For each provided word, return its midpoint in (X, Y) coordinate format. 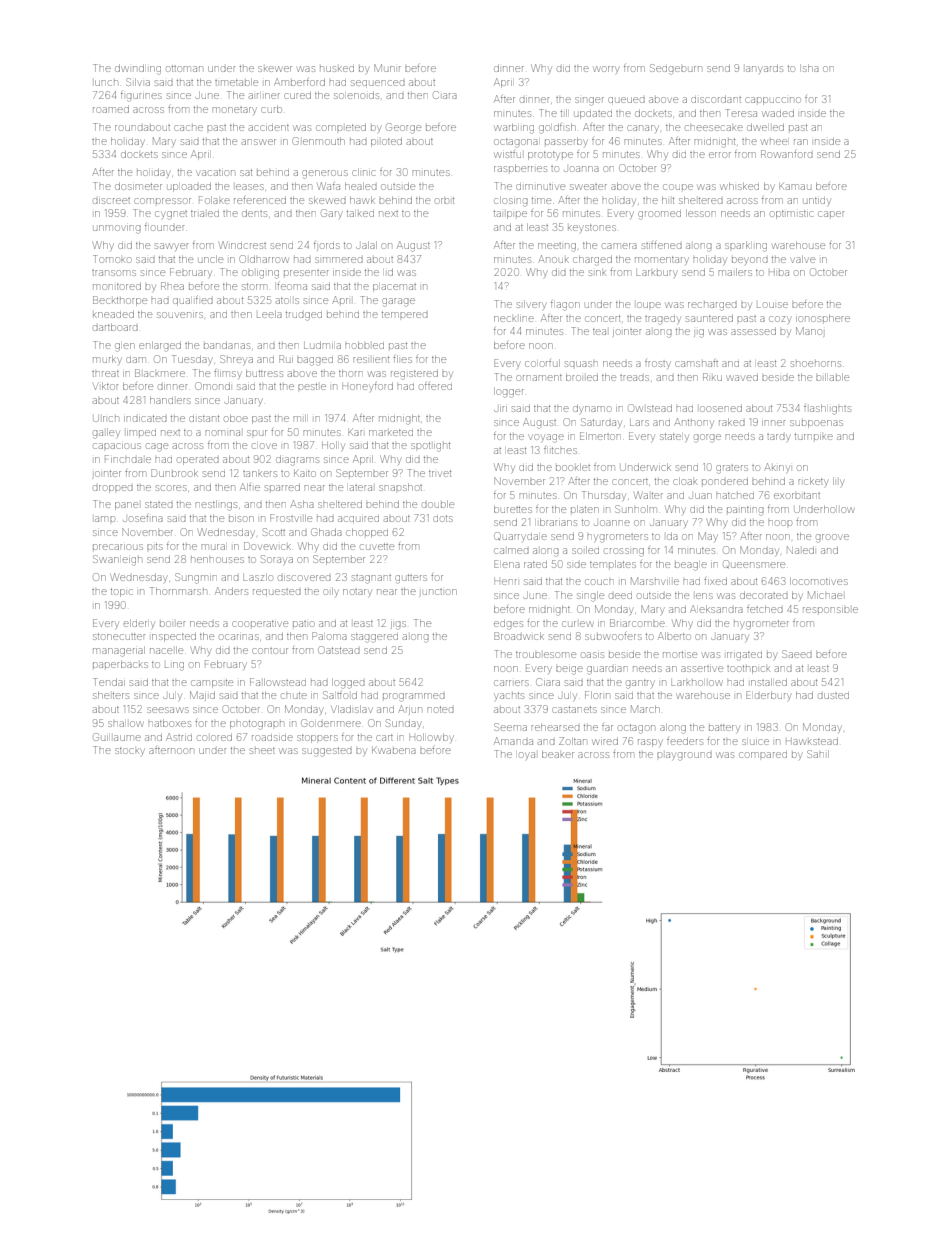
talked (360, 214)
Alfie (250, 487)
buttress (264, 373)
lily (838, 482)
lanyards (764, 69)
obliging (260, 274)
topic (122, 593)
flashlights (827, 410)
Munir (387, 68)
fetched (765, 609)
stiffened (662, 245)
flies (402, 359)
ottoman (185, 69)
